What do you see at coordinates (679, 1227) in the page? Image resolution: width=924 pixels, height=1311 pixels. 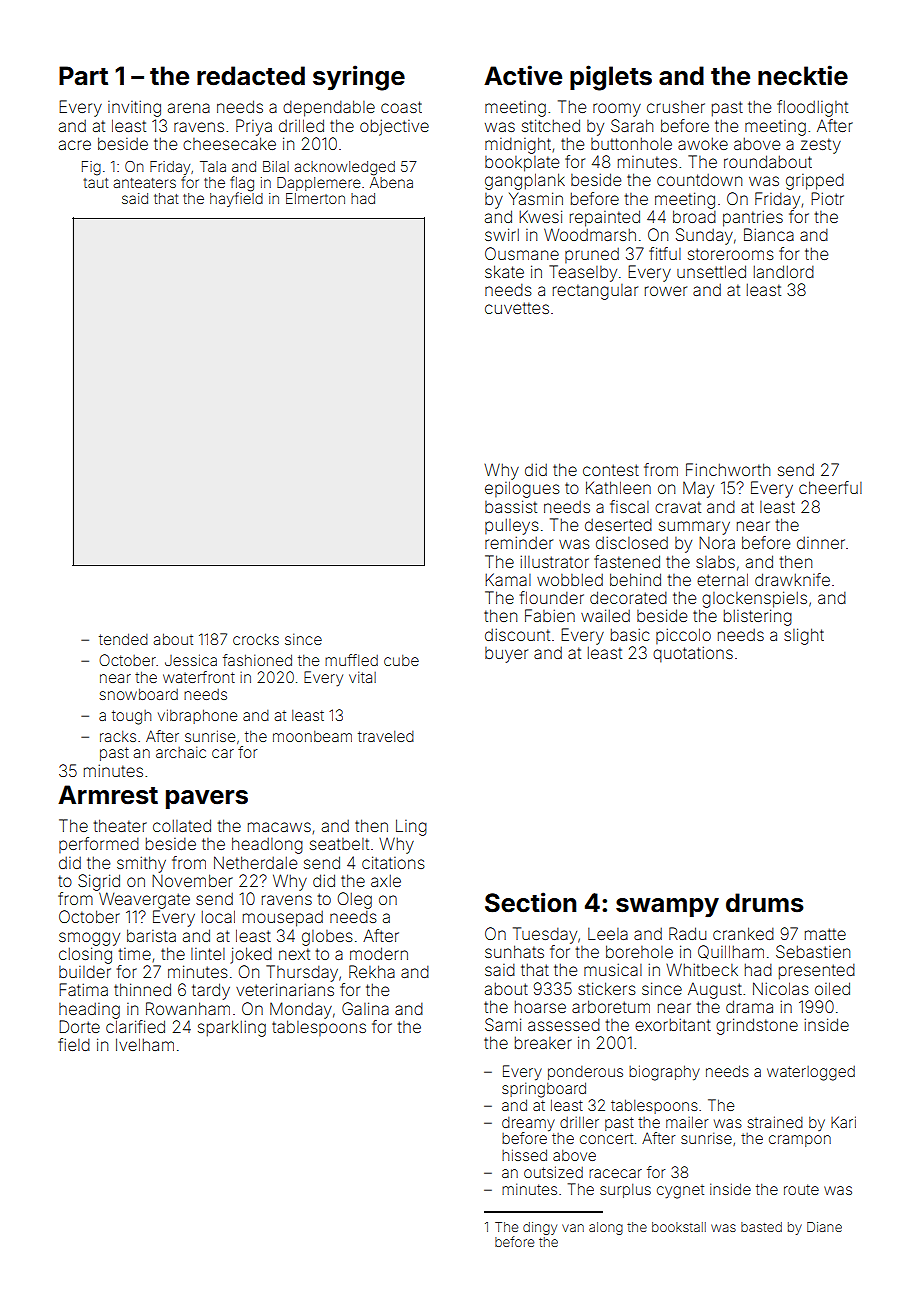 I see `bookstall` at bounding box center [679, 1227].
